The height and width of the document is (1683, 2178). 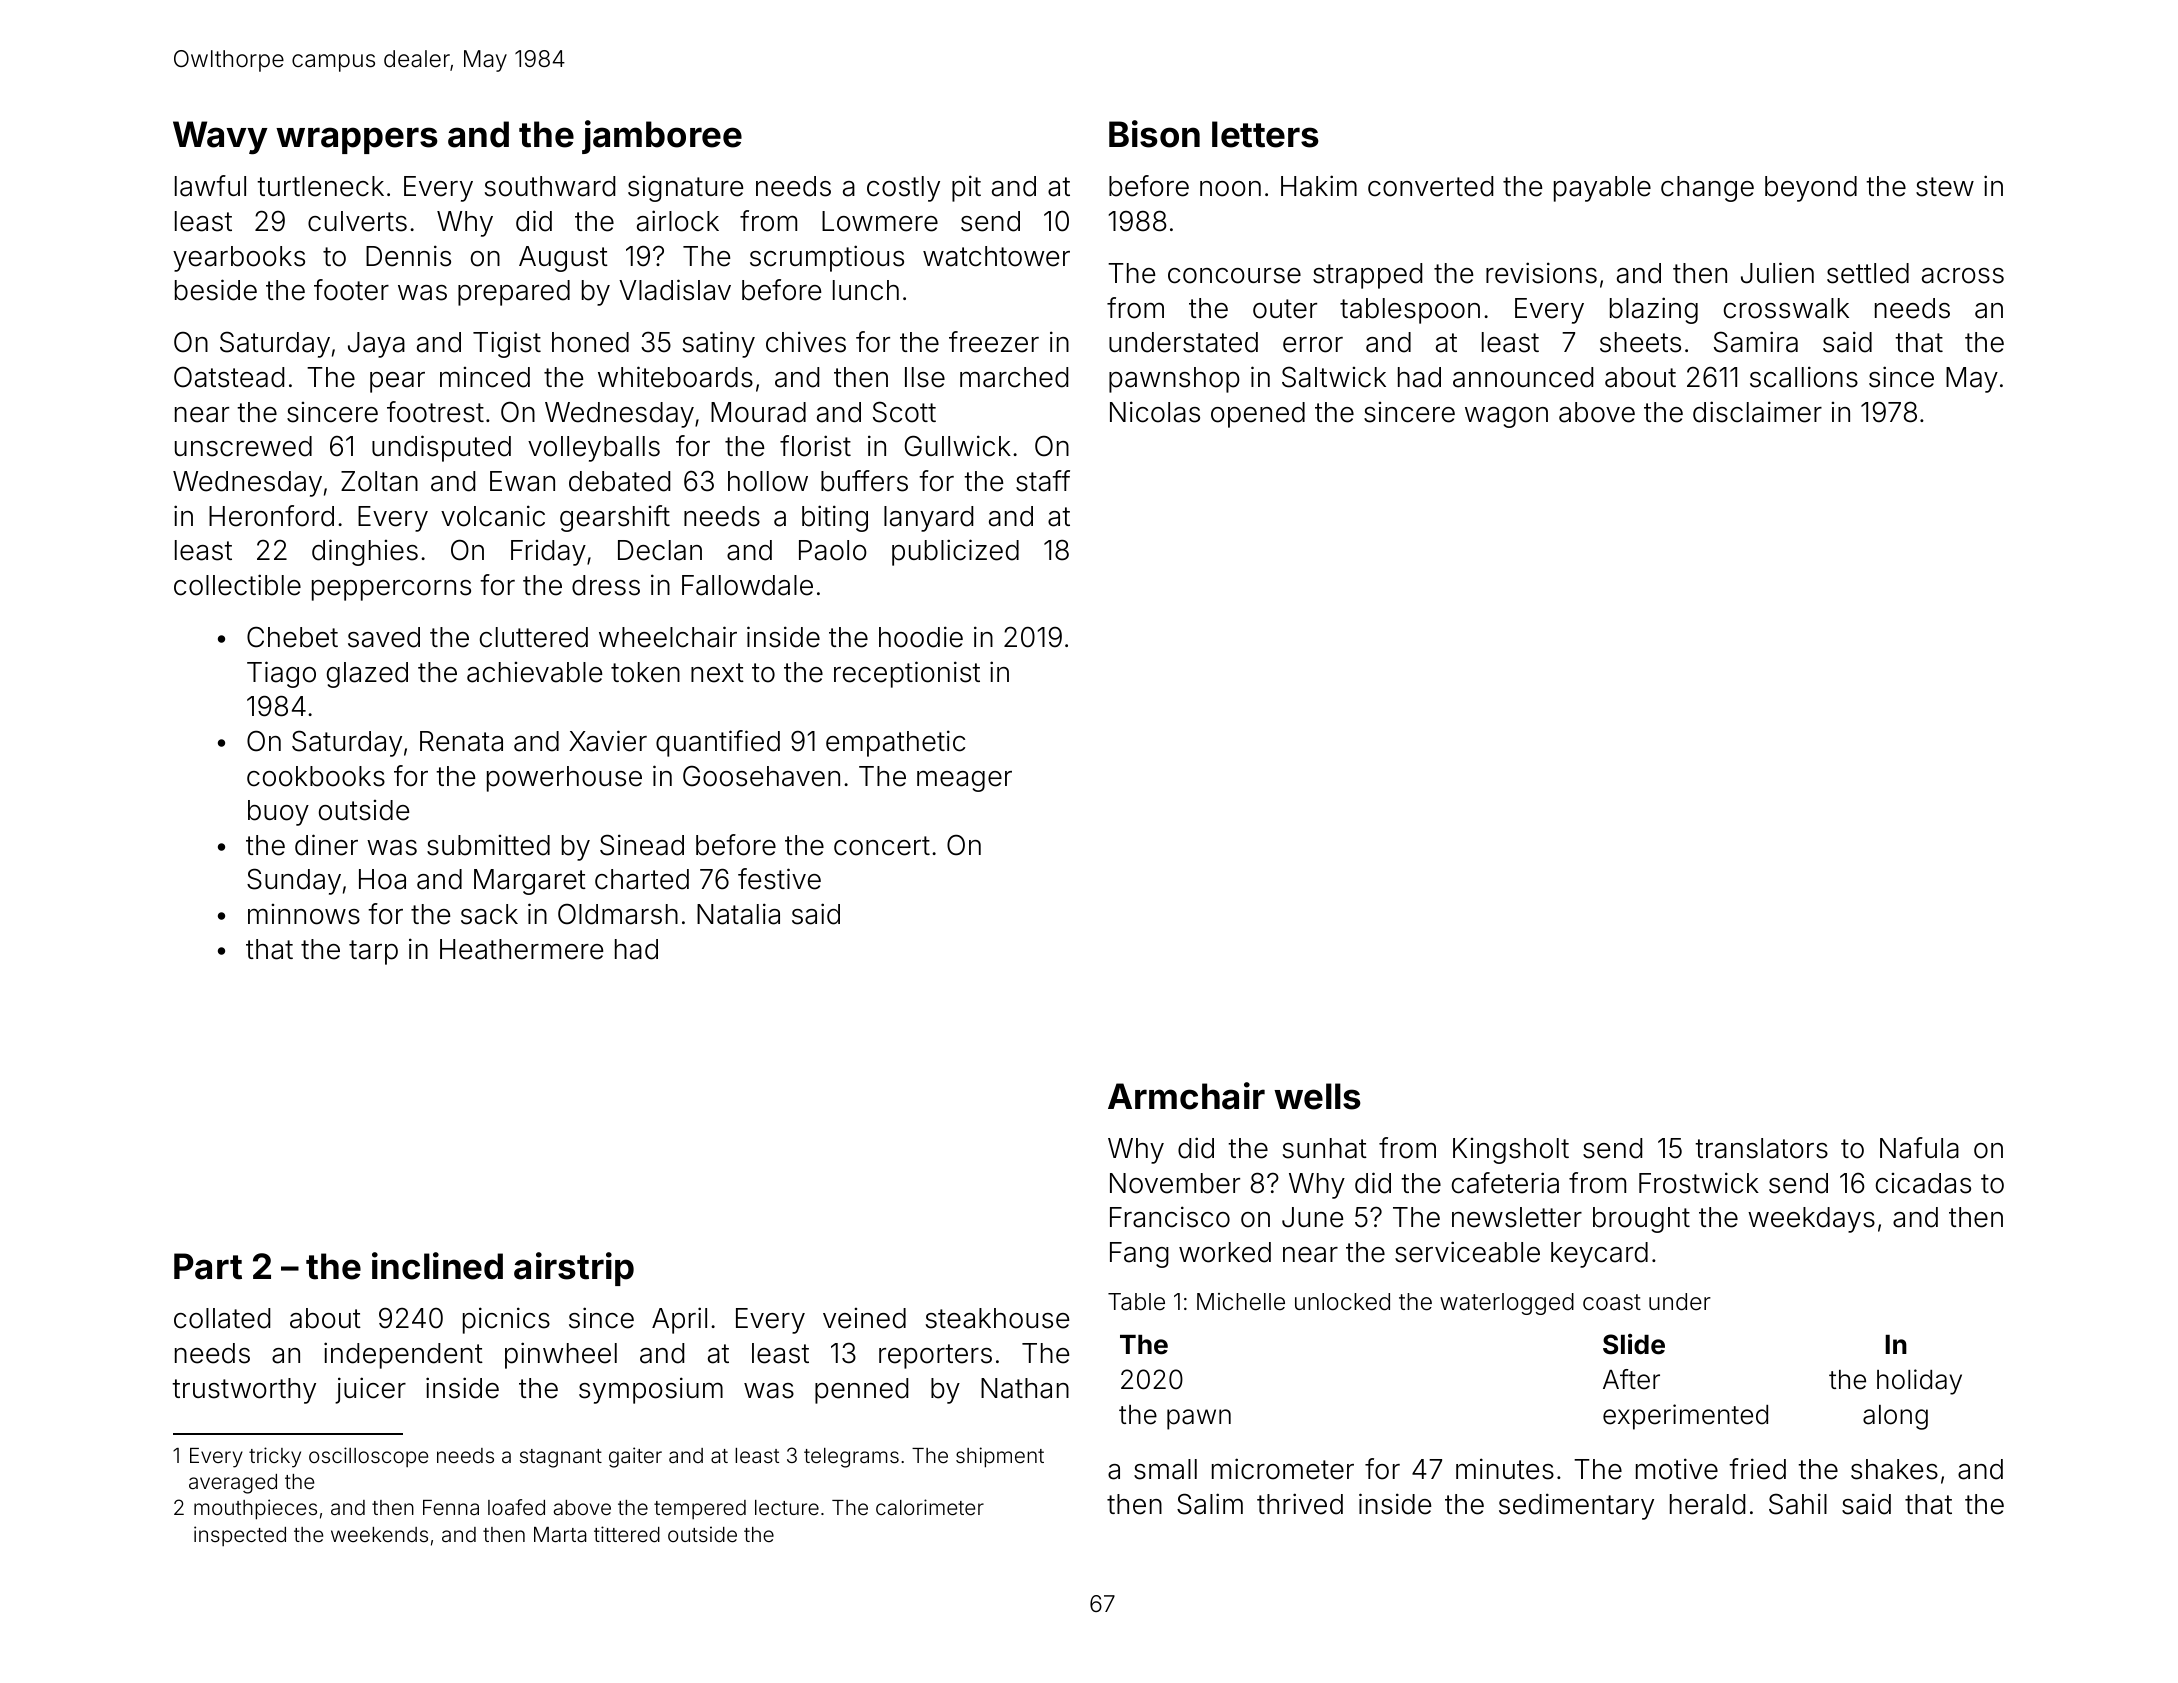 What do you see at coordinates (560, 1534) in the document?
I see `Marta` at bounding box center [560, 1534].
